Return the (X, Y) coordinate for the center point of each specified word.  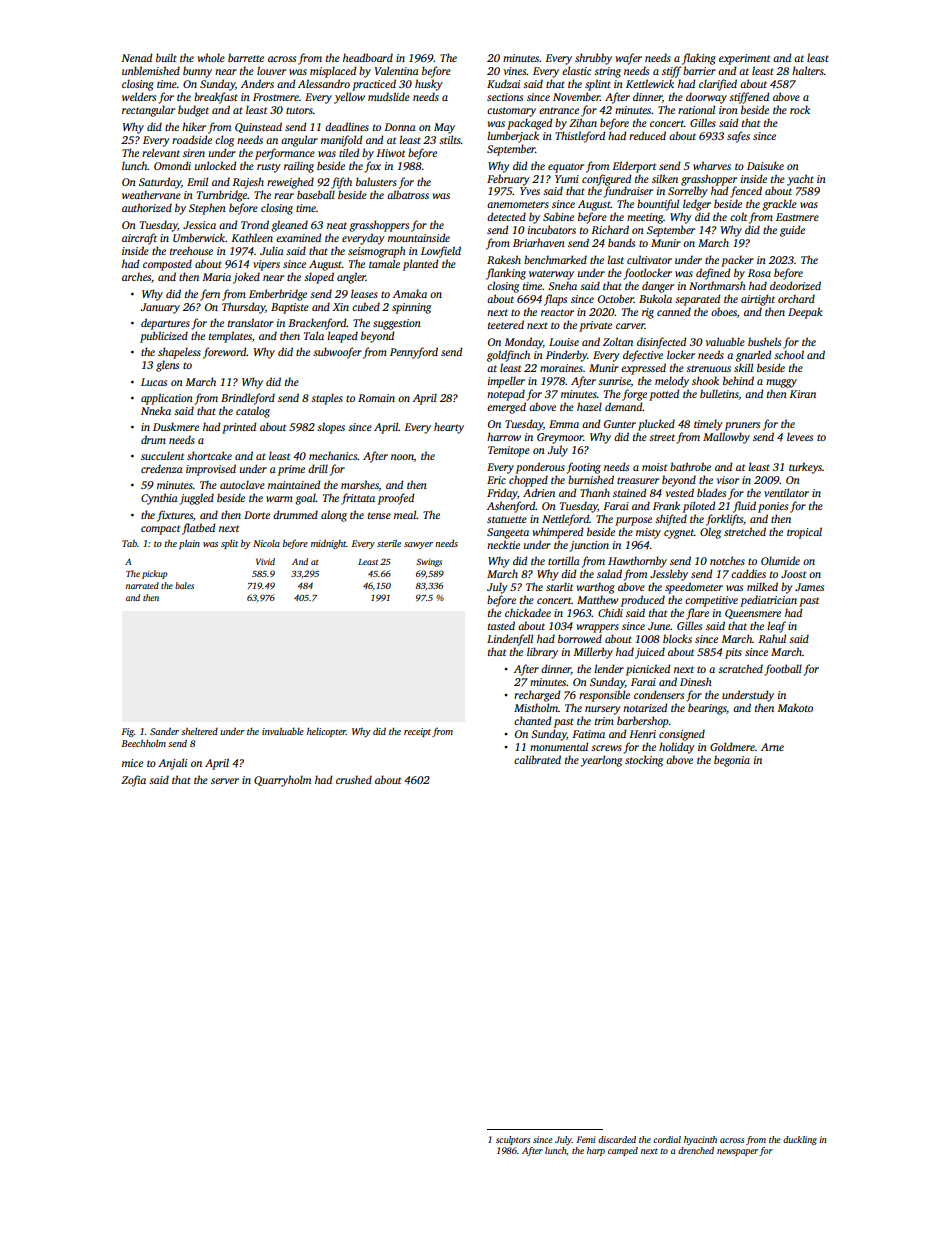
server (225, 781)
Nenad (136, 57)
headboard (368, 57)
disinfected (661, 343)
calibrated (537, 759)
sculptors (513, 1140)
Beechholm (144, 743)
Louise (564, 342)
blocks (677, 638)
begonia (732, 761)
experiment (744, 59)
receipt (417, 732)
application (167, 399)
